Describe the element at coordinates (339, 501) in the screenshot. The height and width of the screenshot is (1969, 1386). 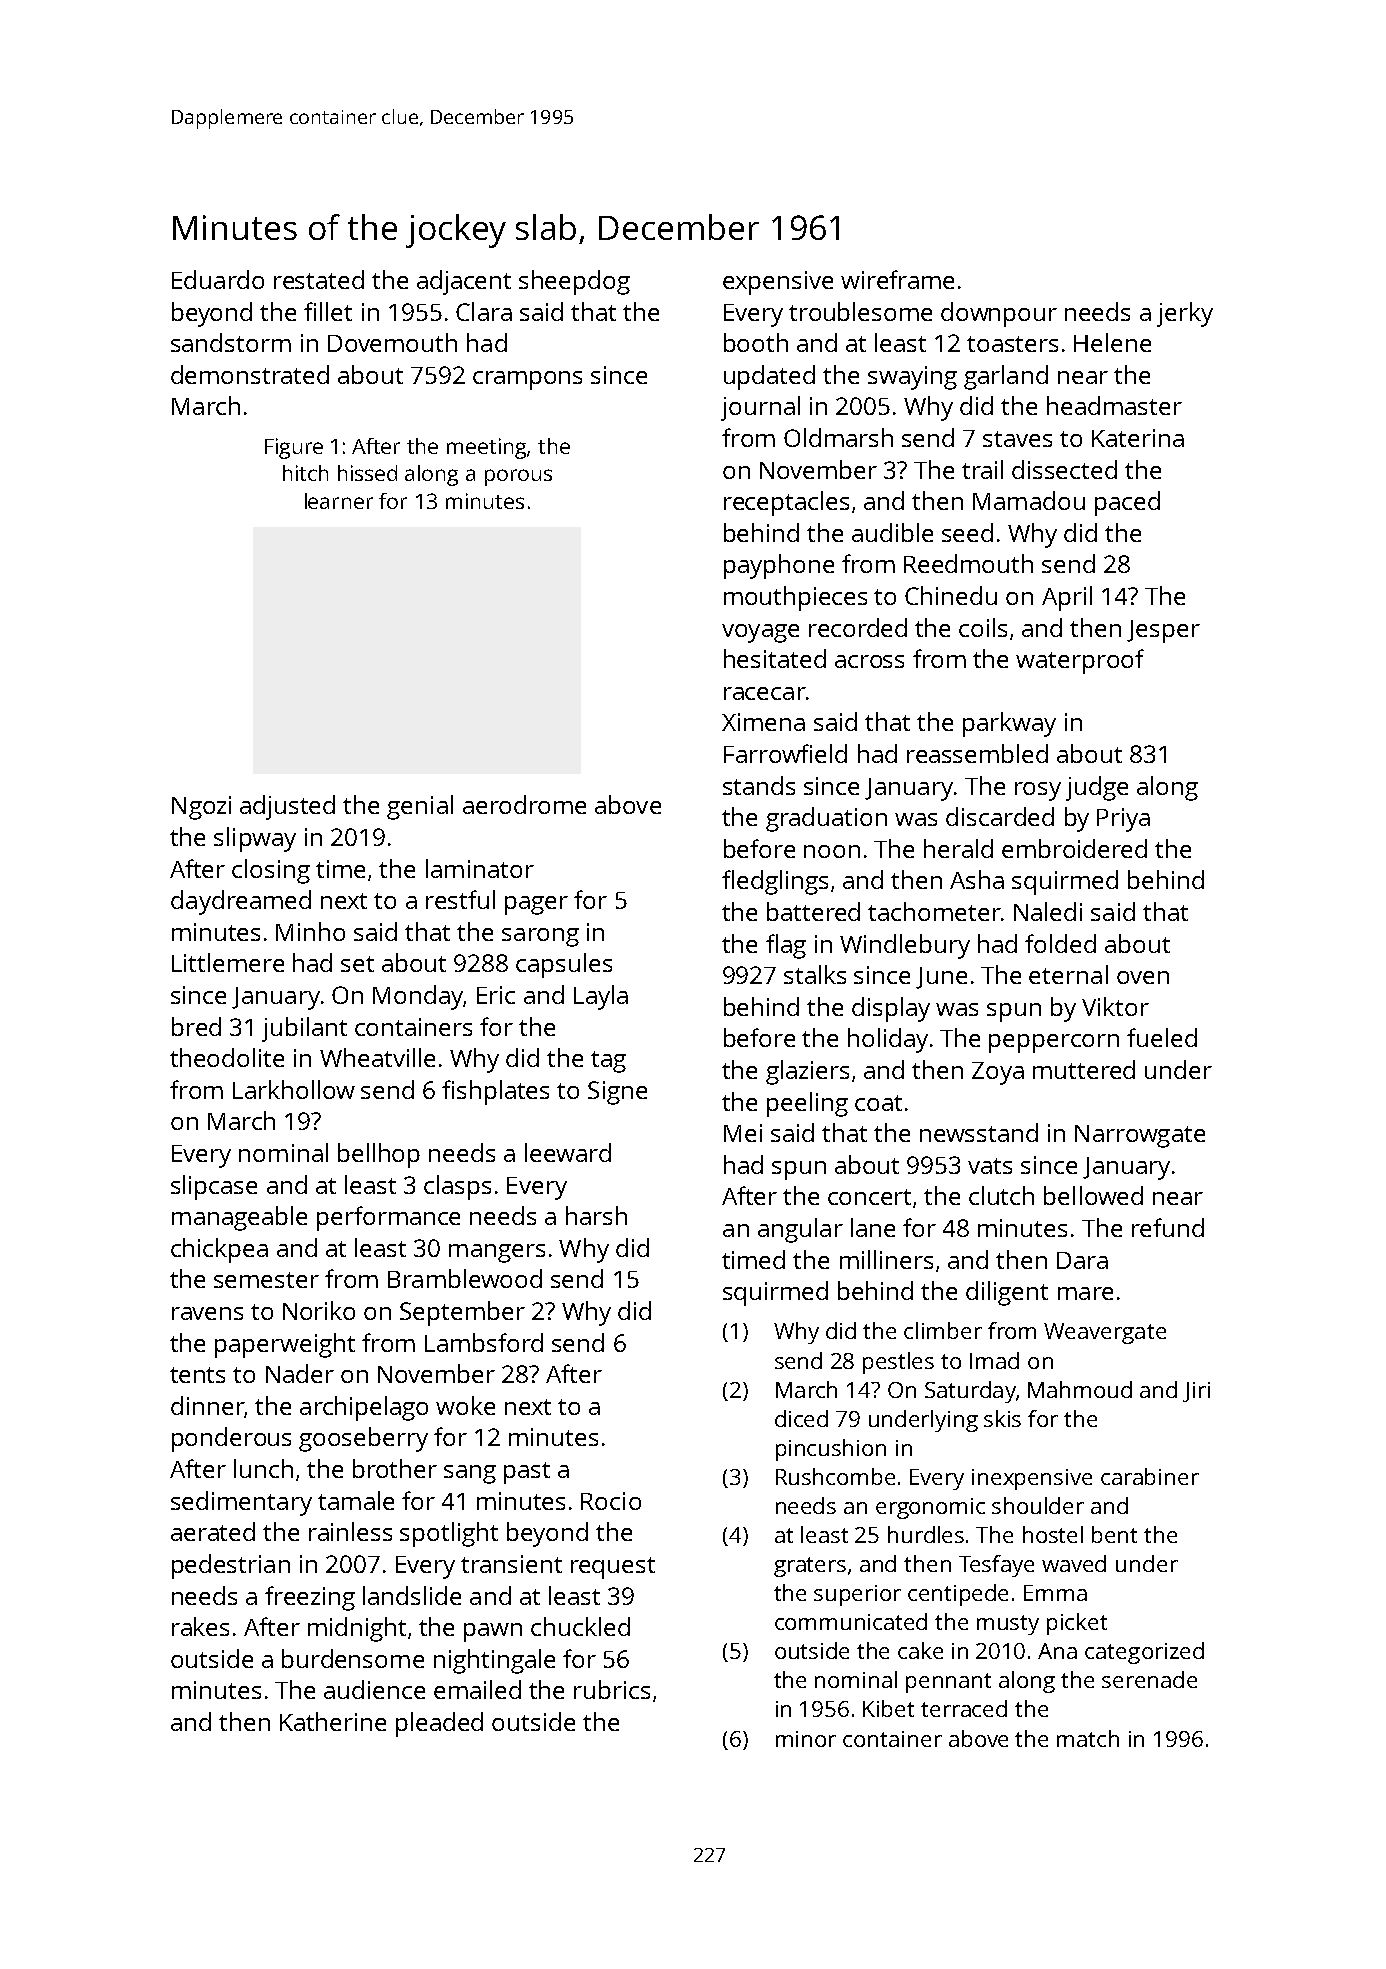
I see `learner` at that location.
